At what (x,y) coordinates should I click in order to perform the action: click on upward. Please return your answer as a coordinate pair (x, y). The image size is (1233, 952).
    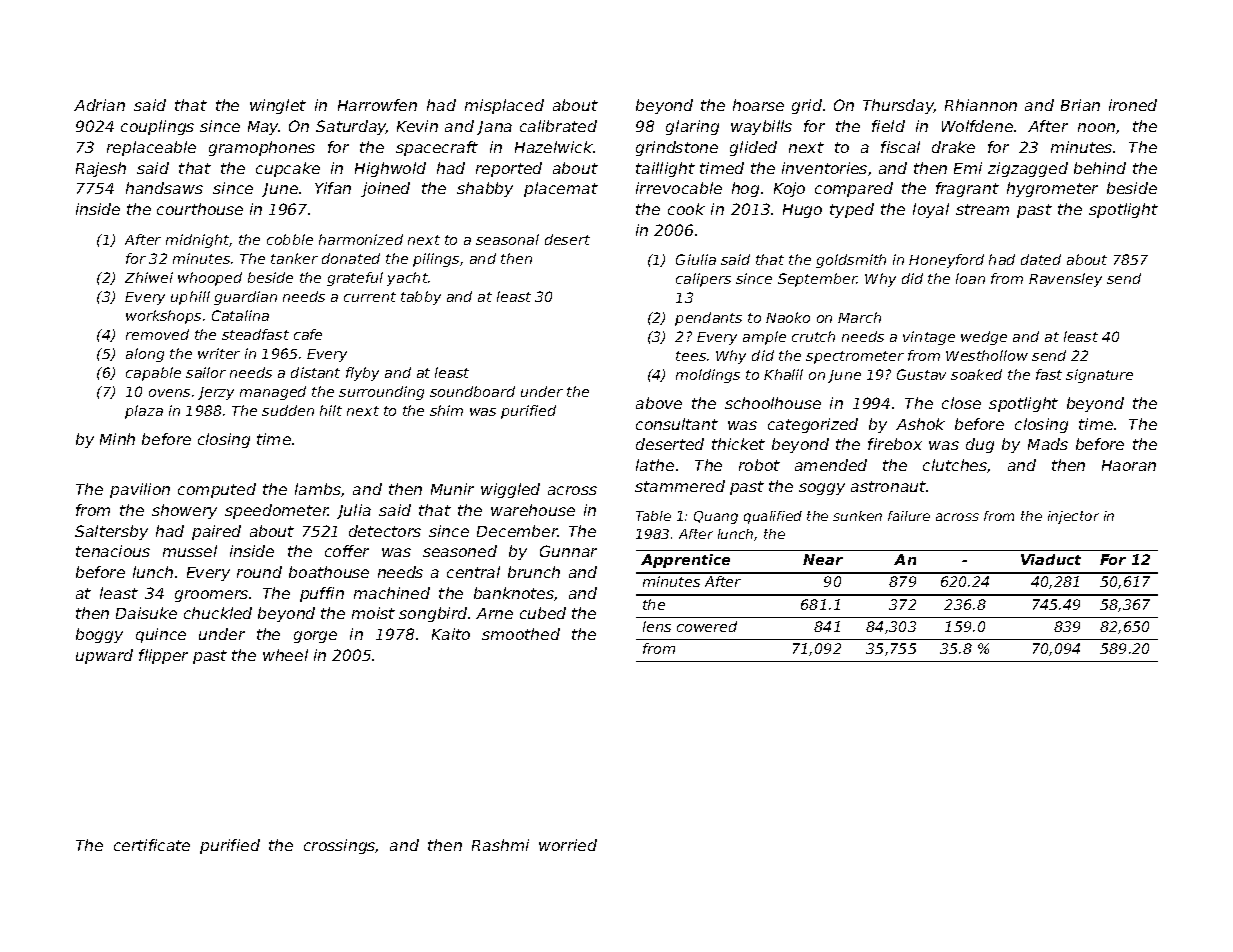
    Looking at the image, I should click on (104, 656).
